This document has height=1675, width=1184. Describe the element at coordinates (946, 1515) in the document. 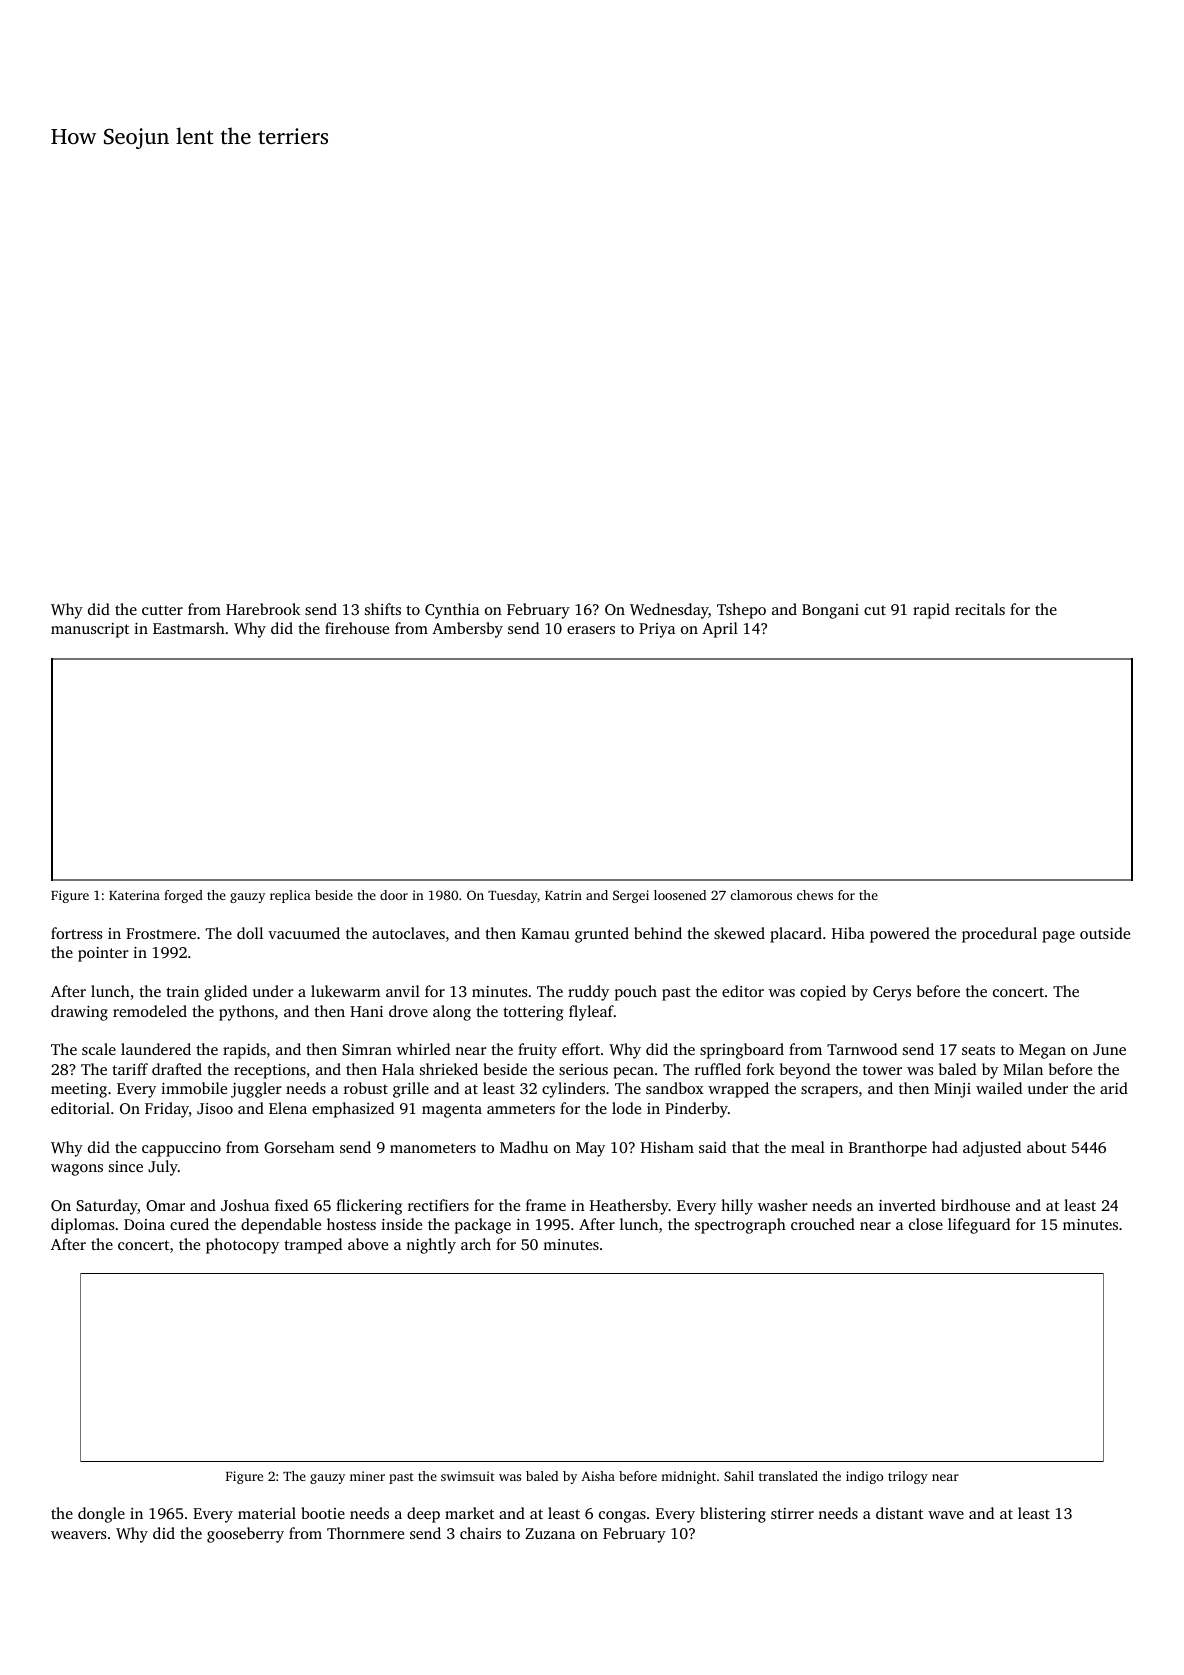

I see `wave` at that location.
